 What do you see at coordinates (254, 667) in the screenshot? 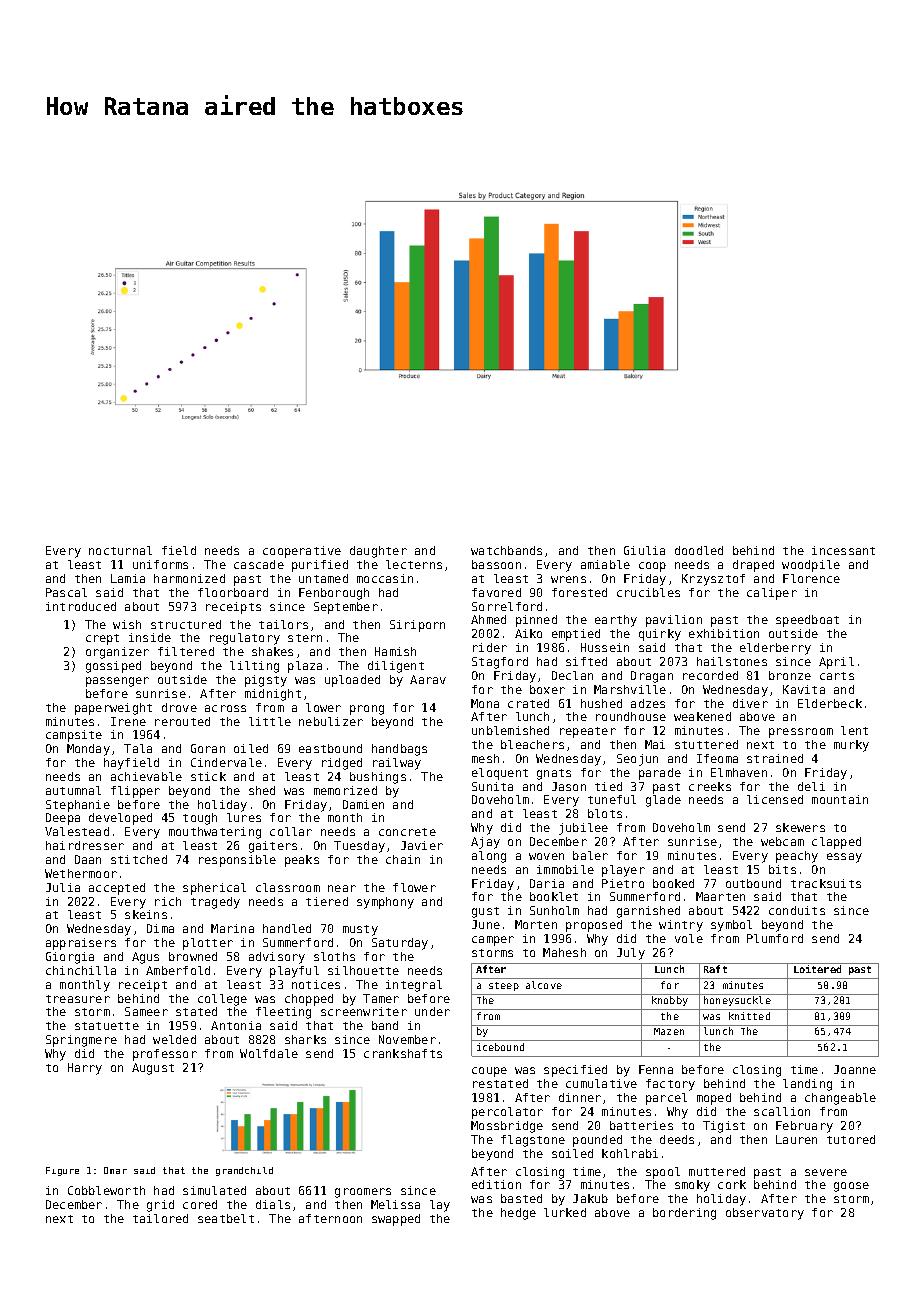
I see `lilting` at bounding box center [254, 667].
